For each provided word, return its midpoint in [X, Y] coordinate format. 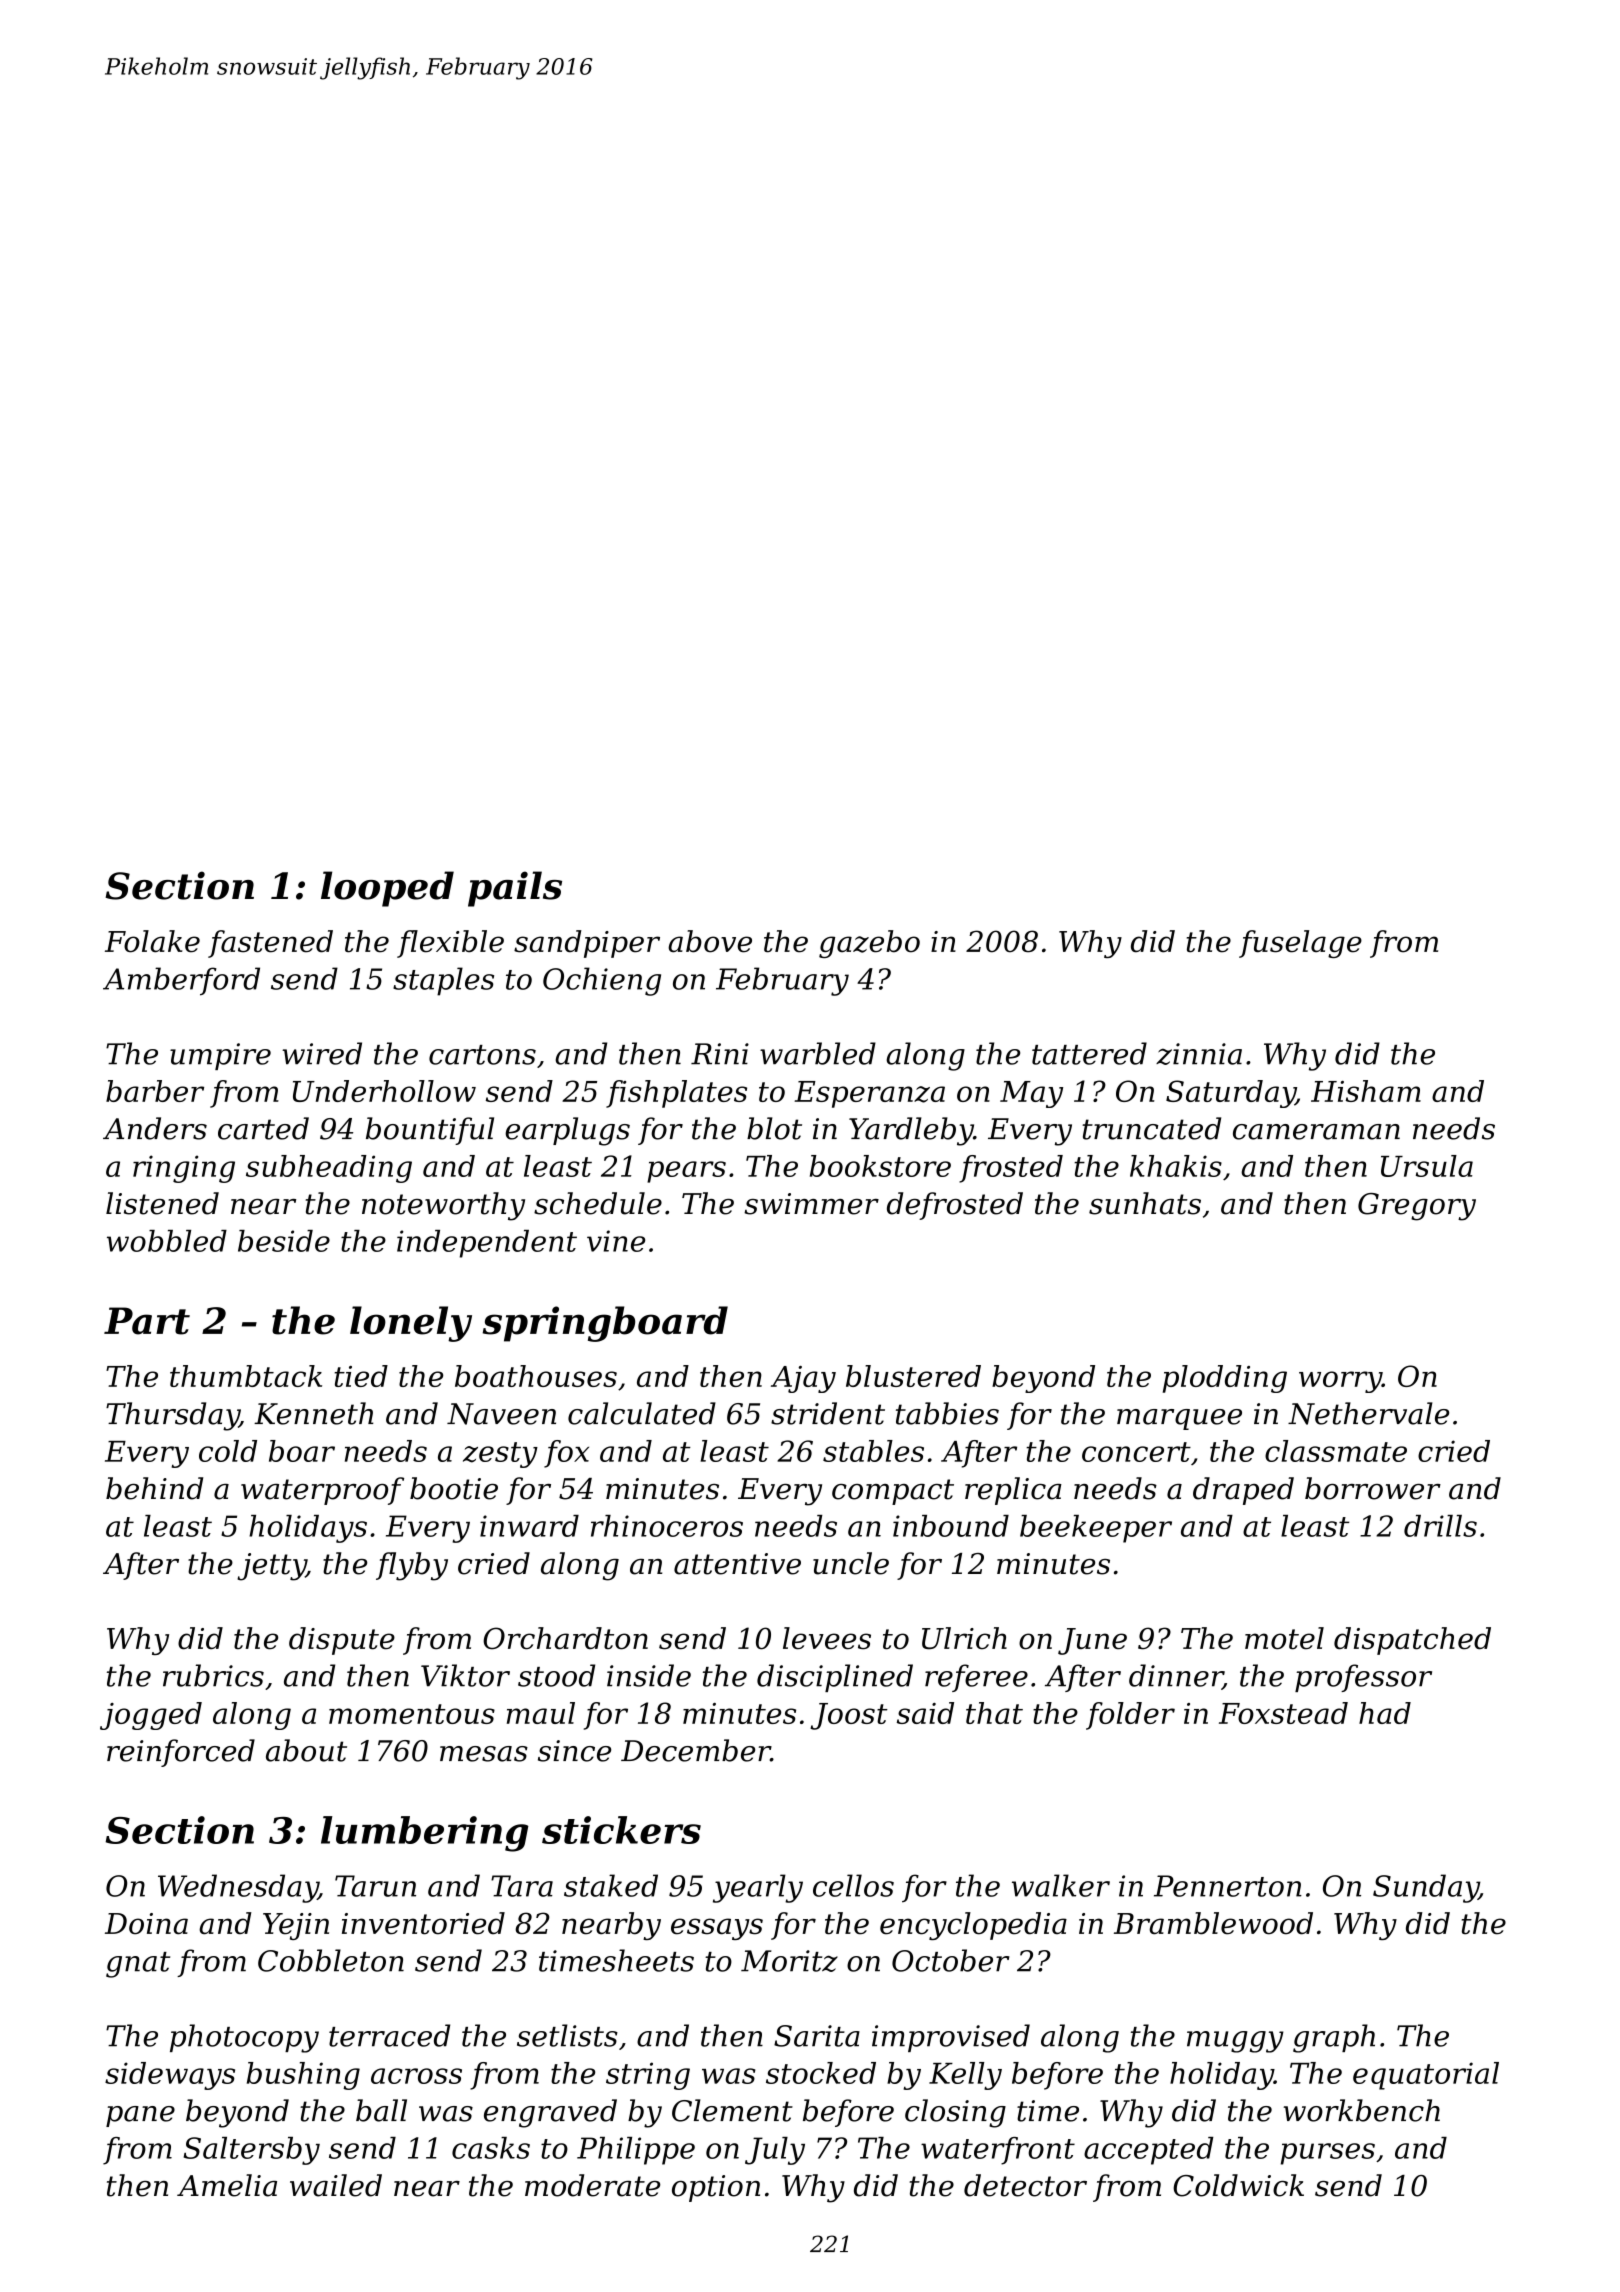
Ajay [803, 1379]
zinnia [1199, 1054]
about [306, 1750]
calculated [642, 1413]
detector [1025, 2185]
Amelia [227, 2185]
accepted [1149, 2151]
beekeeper [1096, 1529]
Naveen [501, 1414]
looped [387, 889]
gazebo [869, 944]
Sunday [1426, 1888]
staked [611, 1885]
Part [147, 1321]
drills [1440, 1526]
